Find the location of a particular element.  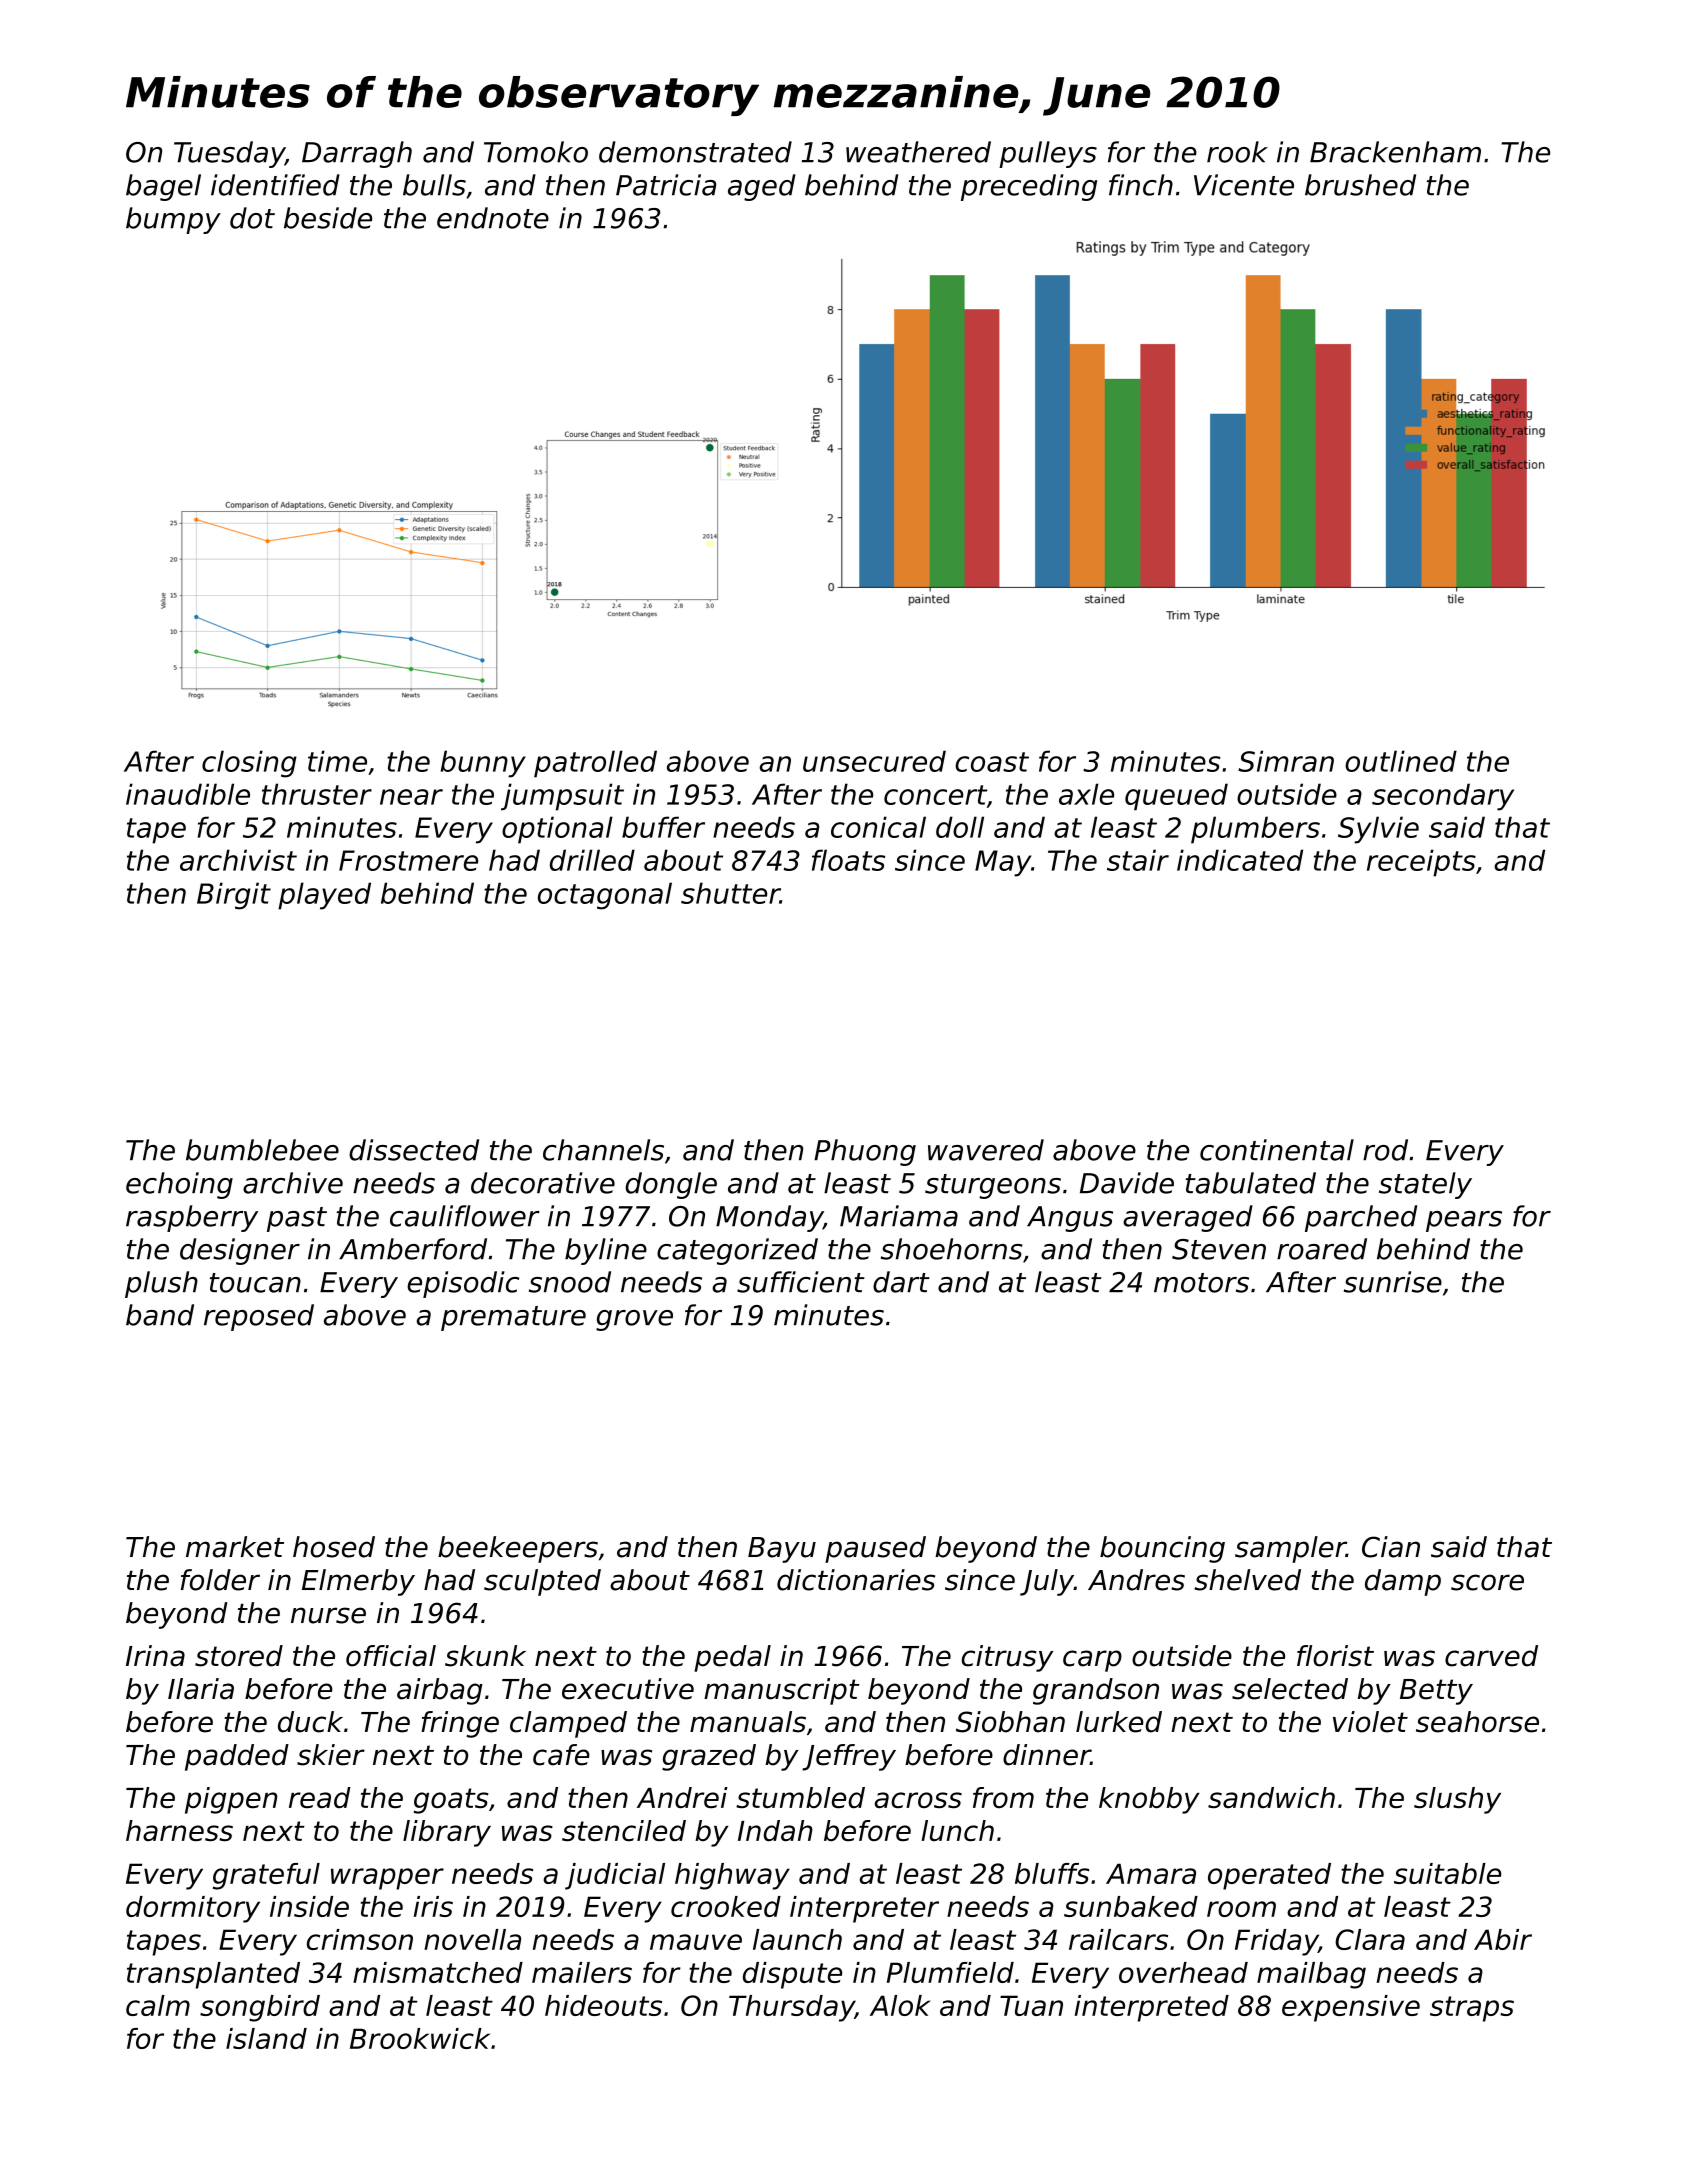

fringe is located at coordinates (460, 1724).
